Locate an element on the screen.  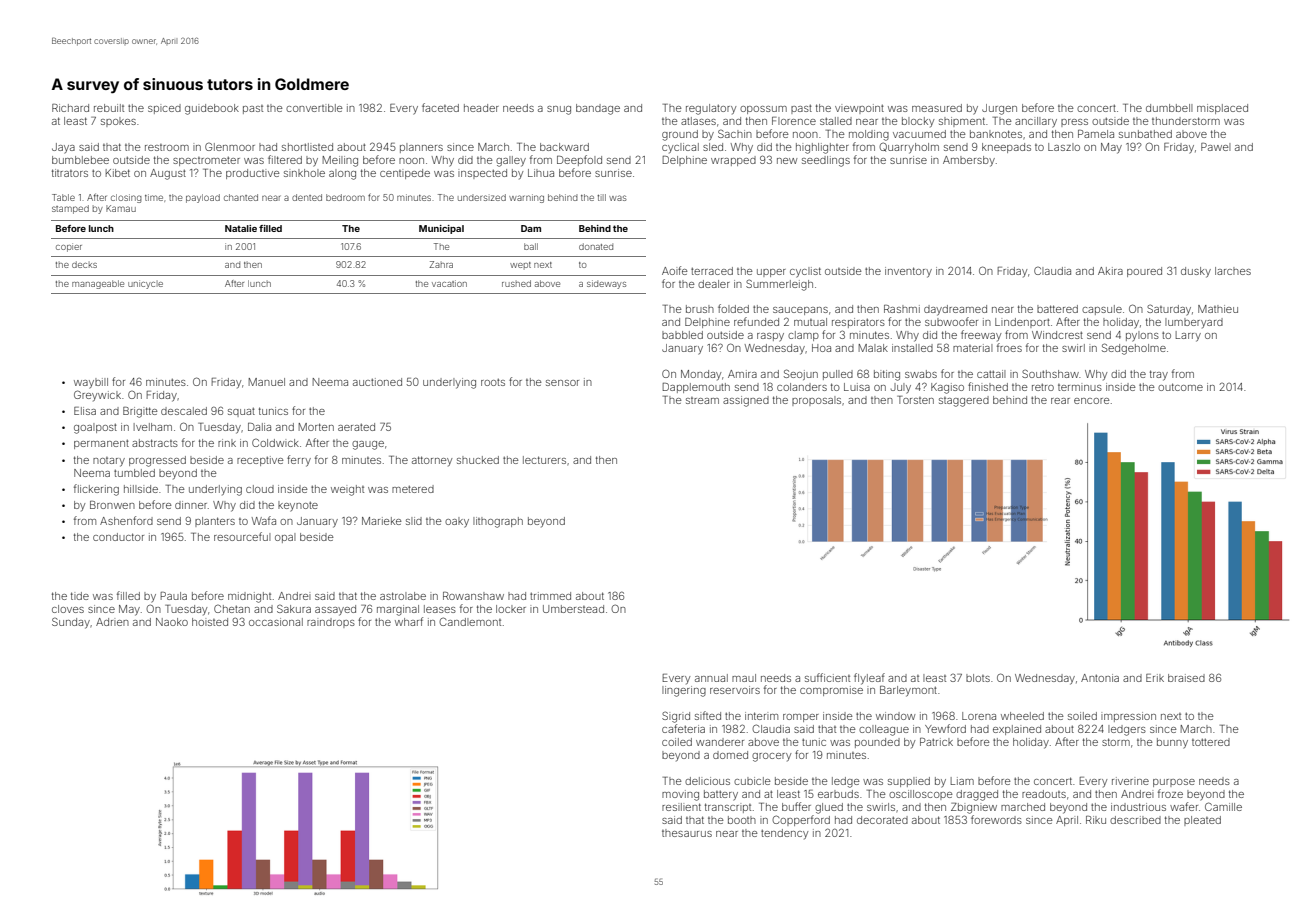
assigned is located at coordinates (746, 401).
